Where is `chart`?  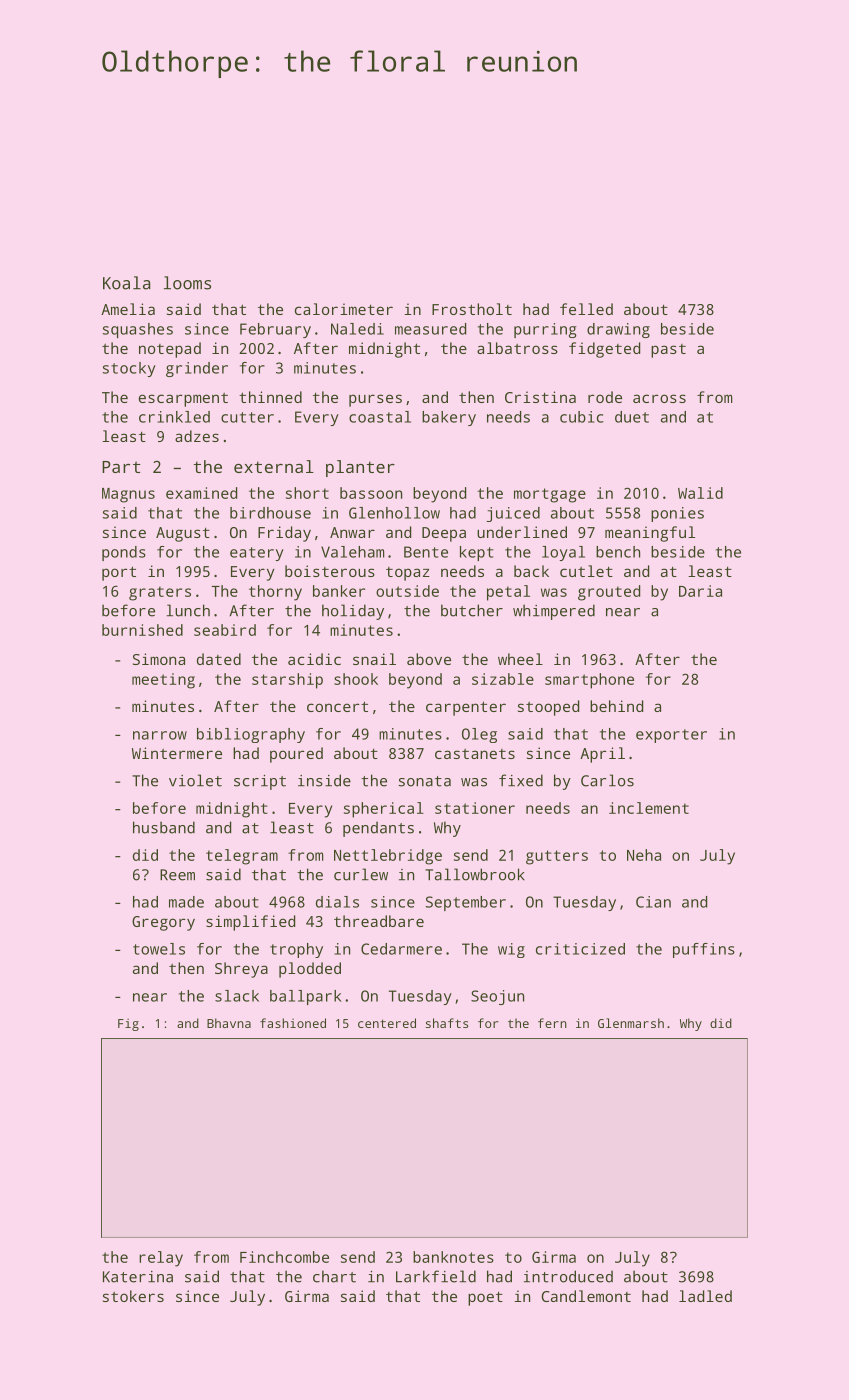 chart is located at coordinates (334, 1276).
